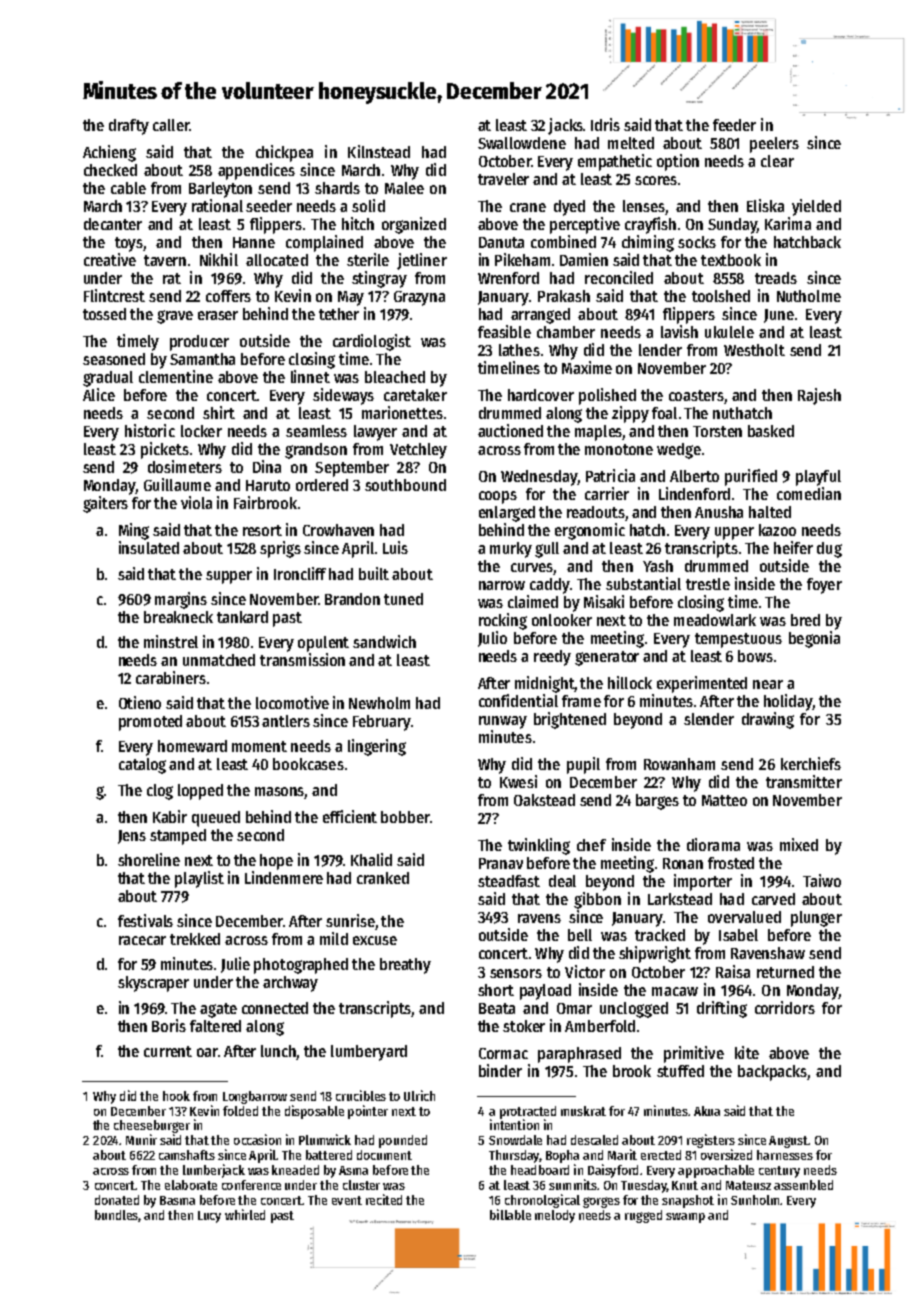 This screenshot has height=1314, width=924. I want to click on Larkstead, so click(680, 899).
